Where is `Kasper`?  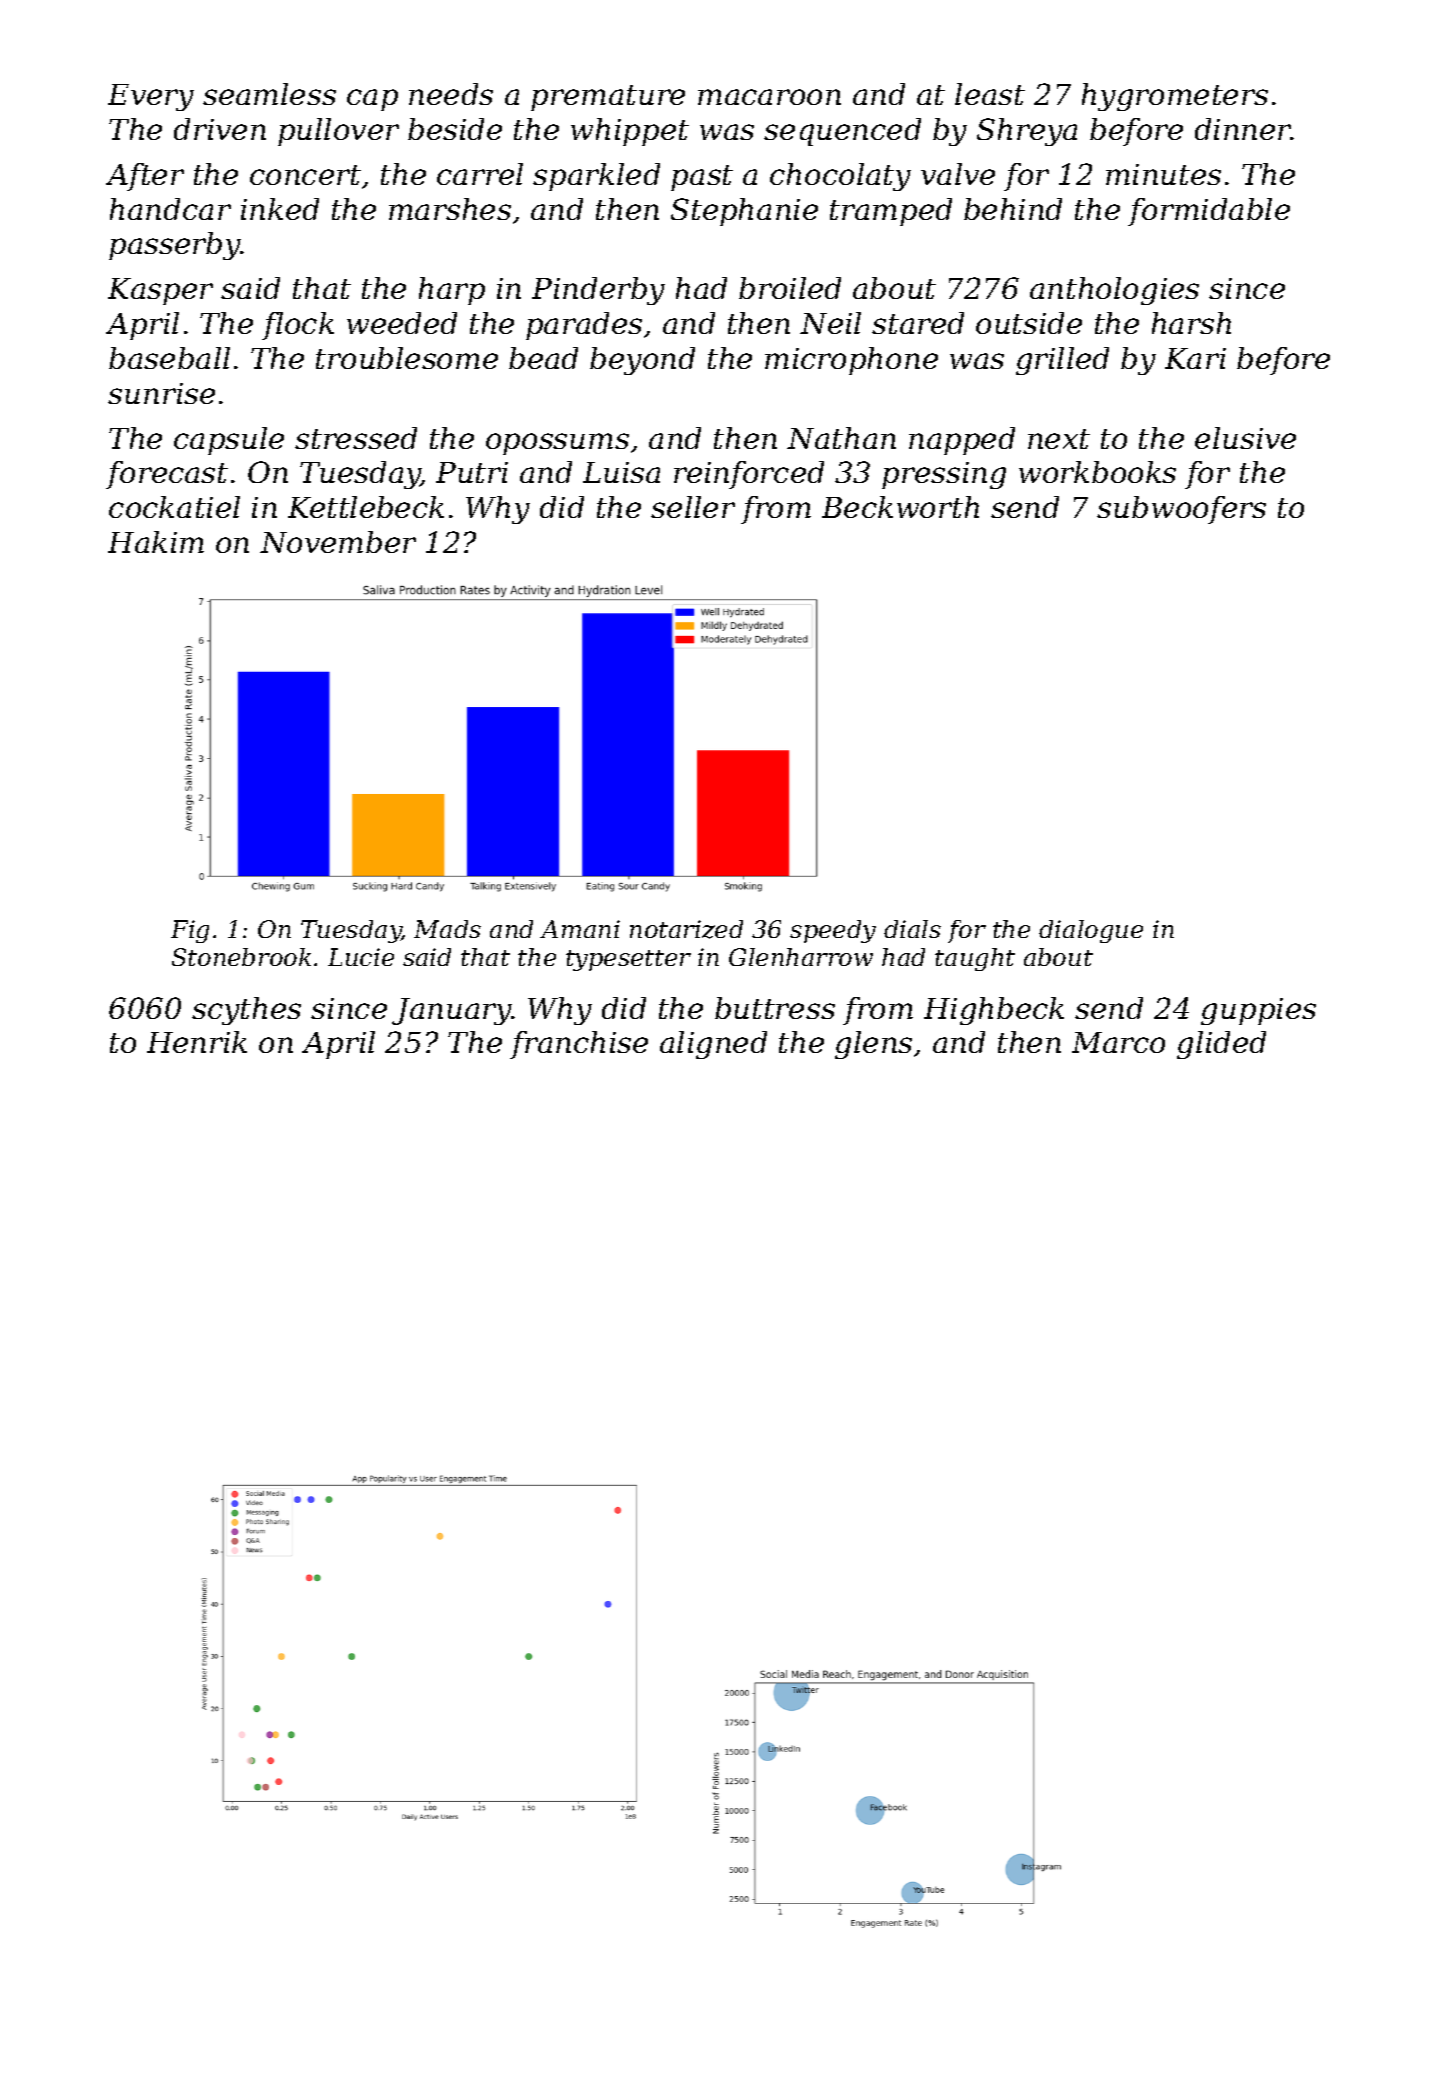
Kasper is located at coordinates (160, 291).
